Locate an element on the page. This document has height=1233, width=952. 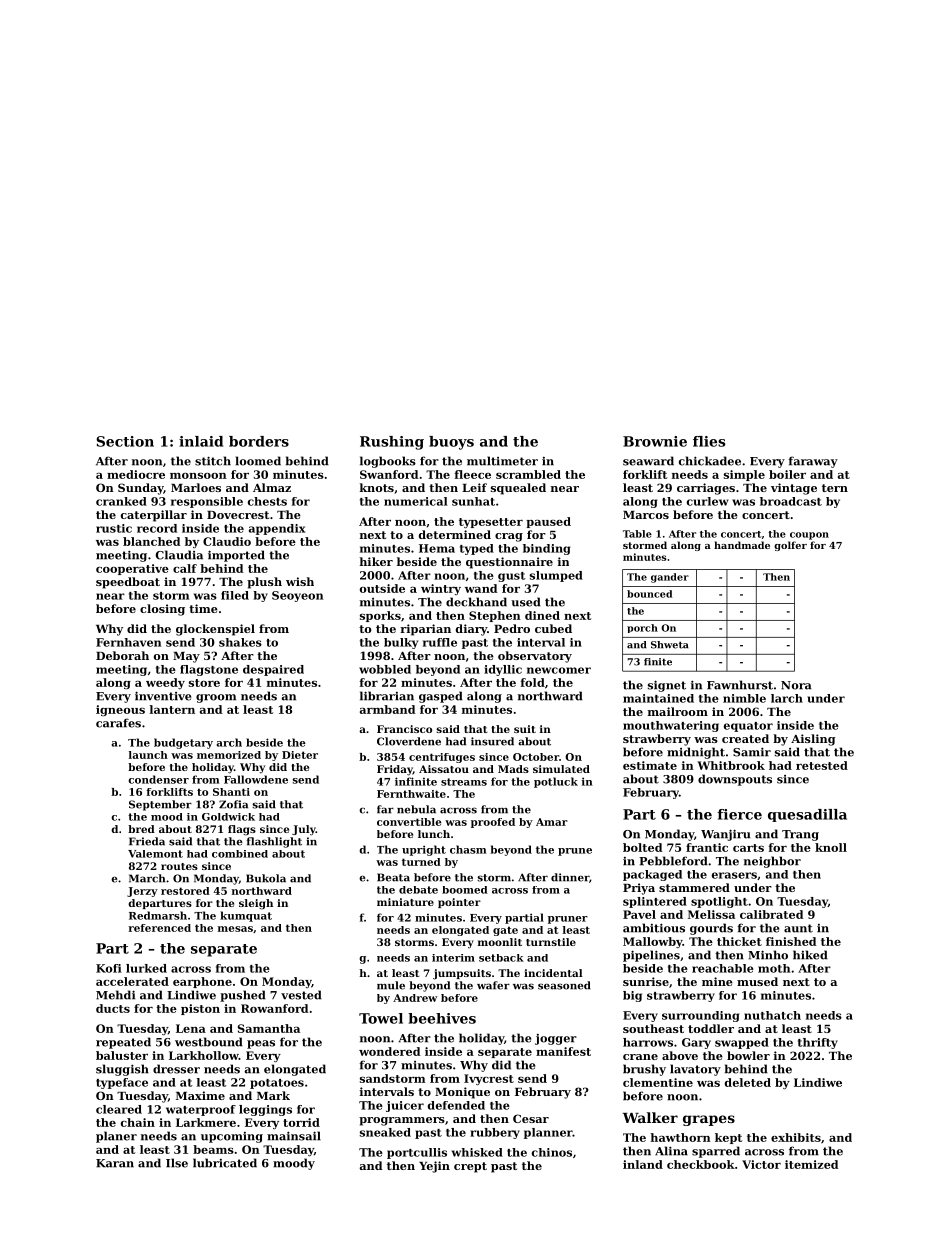
Section is located at coordinates (125, 441).
